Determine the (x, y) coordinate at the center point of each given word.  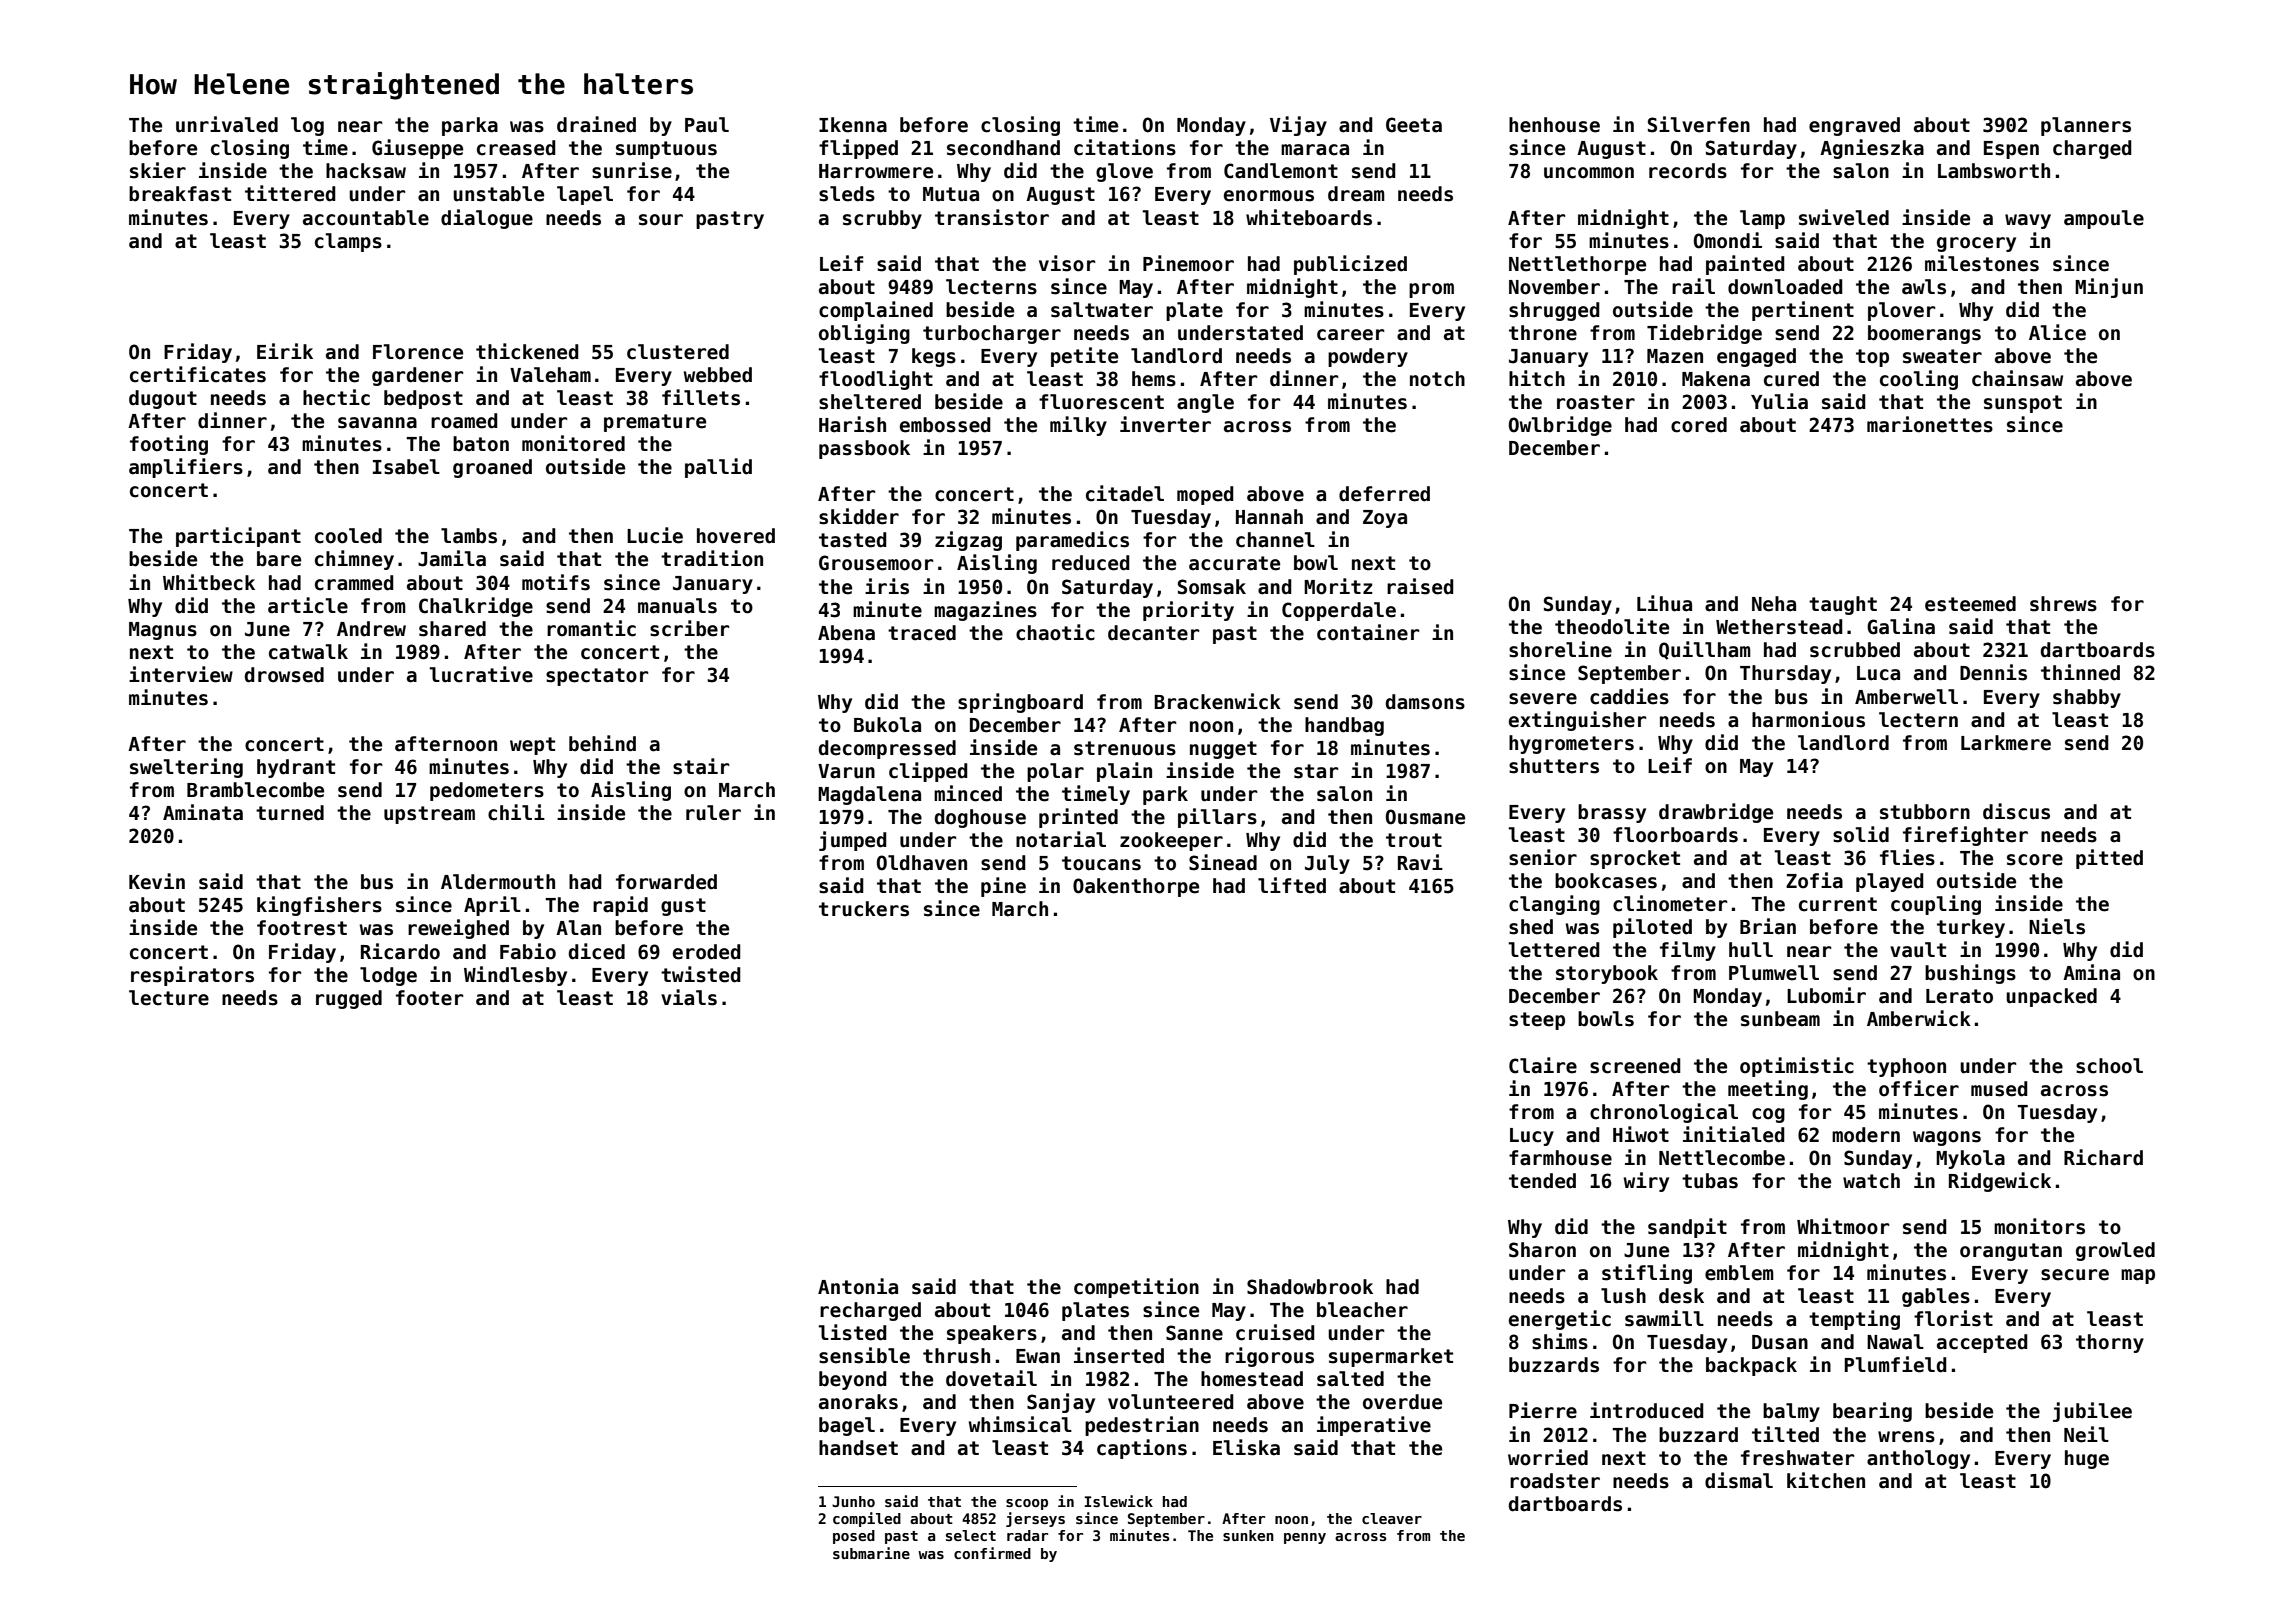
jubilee (2092, 1412)
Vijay (1298, 126)
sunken (1248, 1535)
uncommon (1589, 173)
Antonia (858, 1286)
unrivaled (227, 124)
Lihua (1664, 603)
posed (854, 1537)
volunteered (1171, 1402)
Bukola (887, 725)
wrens (1906, 1437)
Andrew (371, 629)
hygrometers (1571, 744)
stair (701, 766)
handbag (1344, 726)
